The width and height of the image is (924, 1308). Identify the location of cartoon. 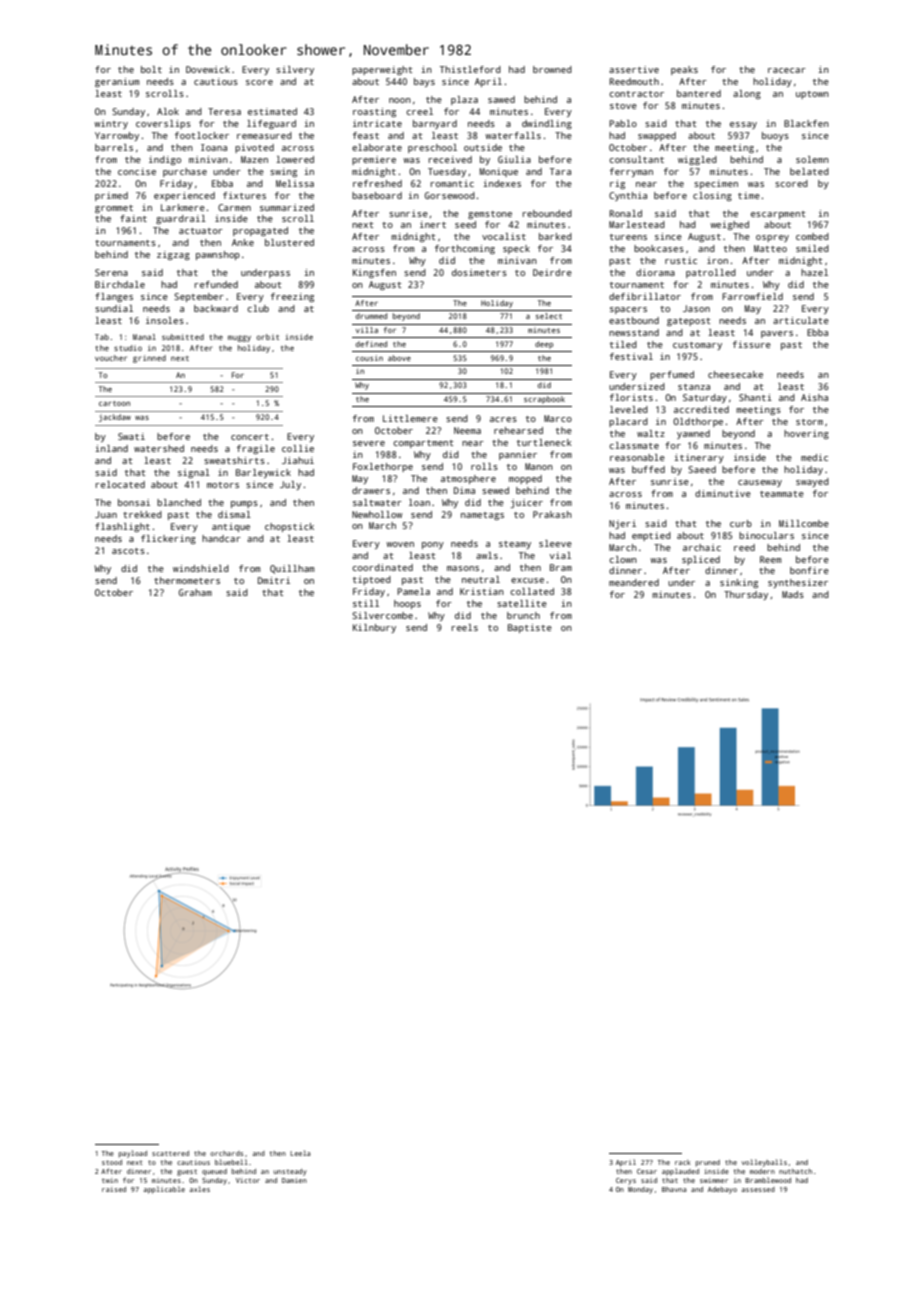
(114, 403).
